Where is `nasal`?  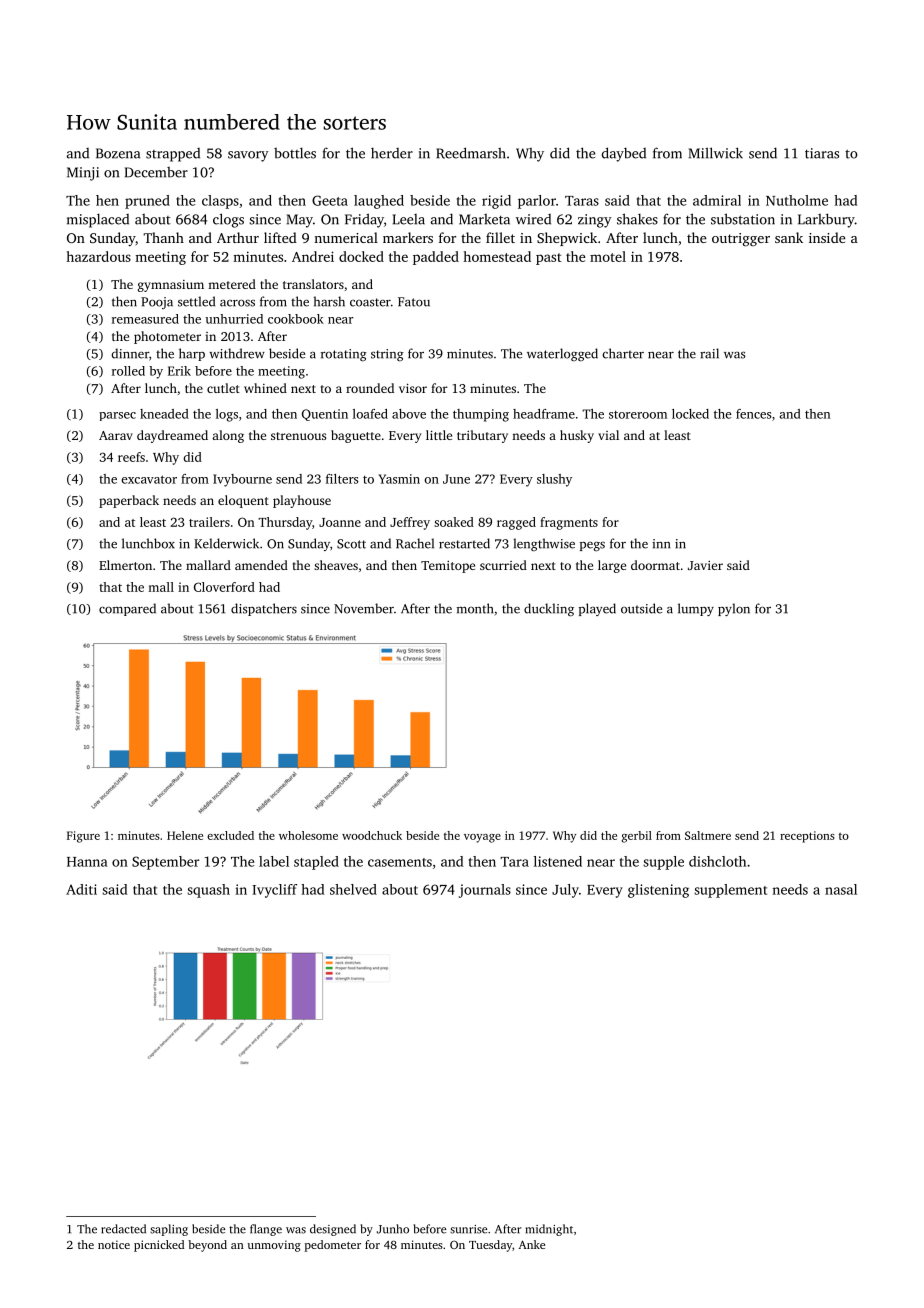 nasal is located at coordinates (841, 889).
